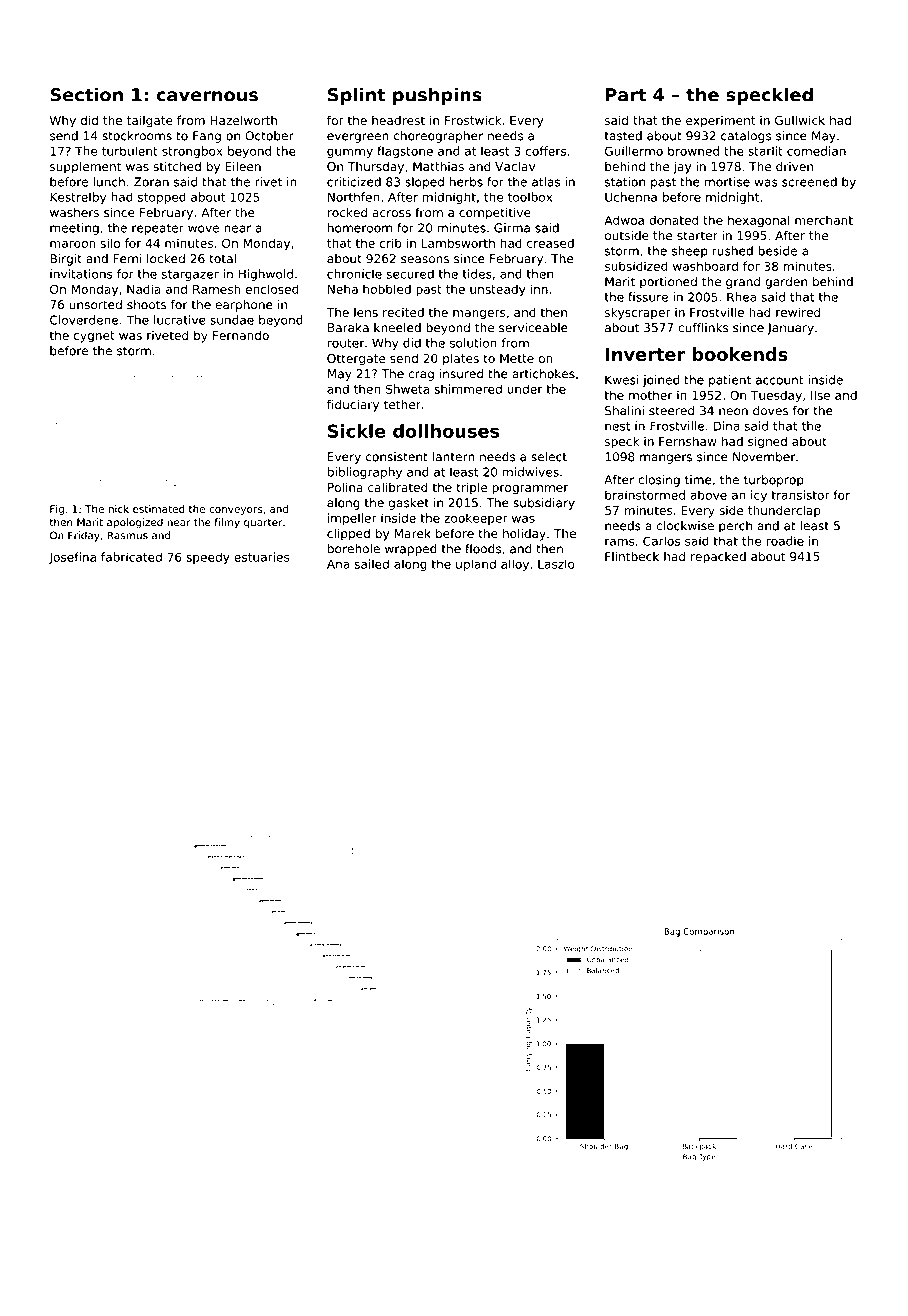  Describe the element at coordinates (72, 558) in the screenshot. I see `Josefina` at that location.
